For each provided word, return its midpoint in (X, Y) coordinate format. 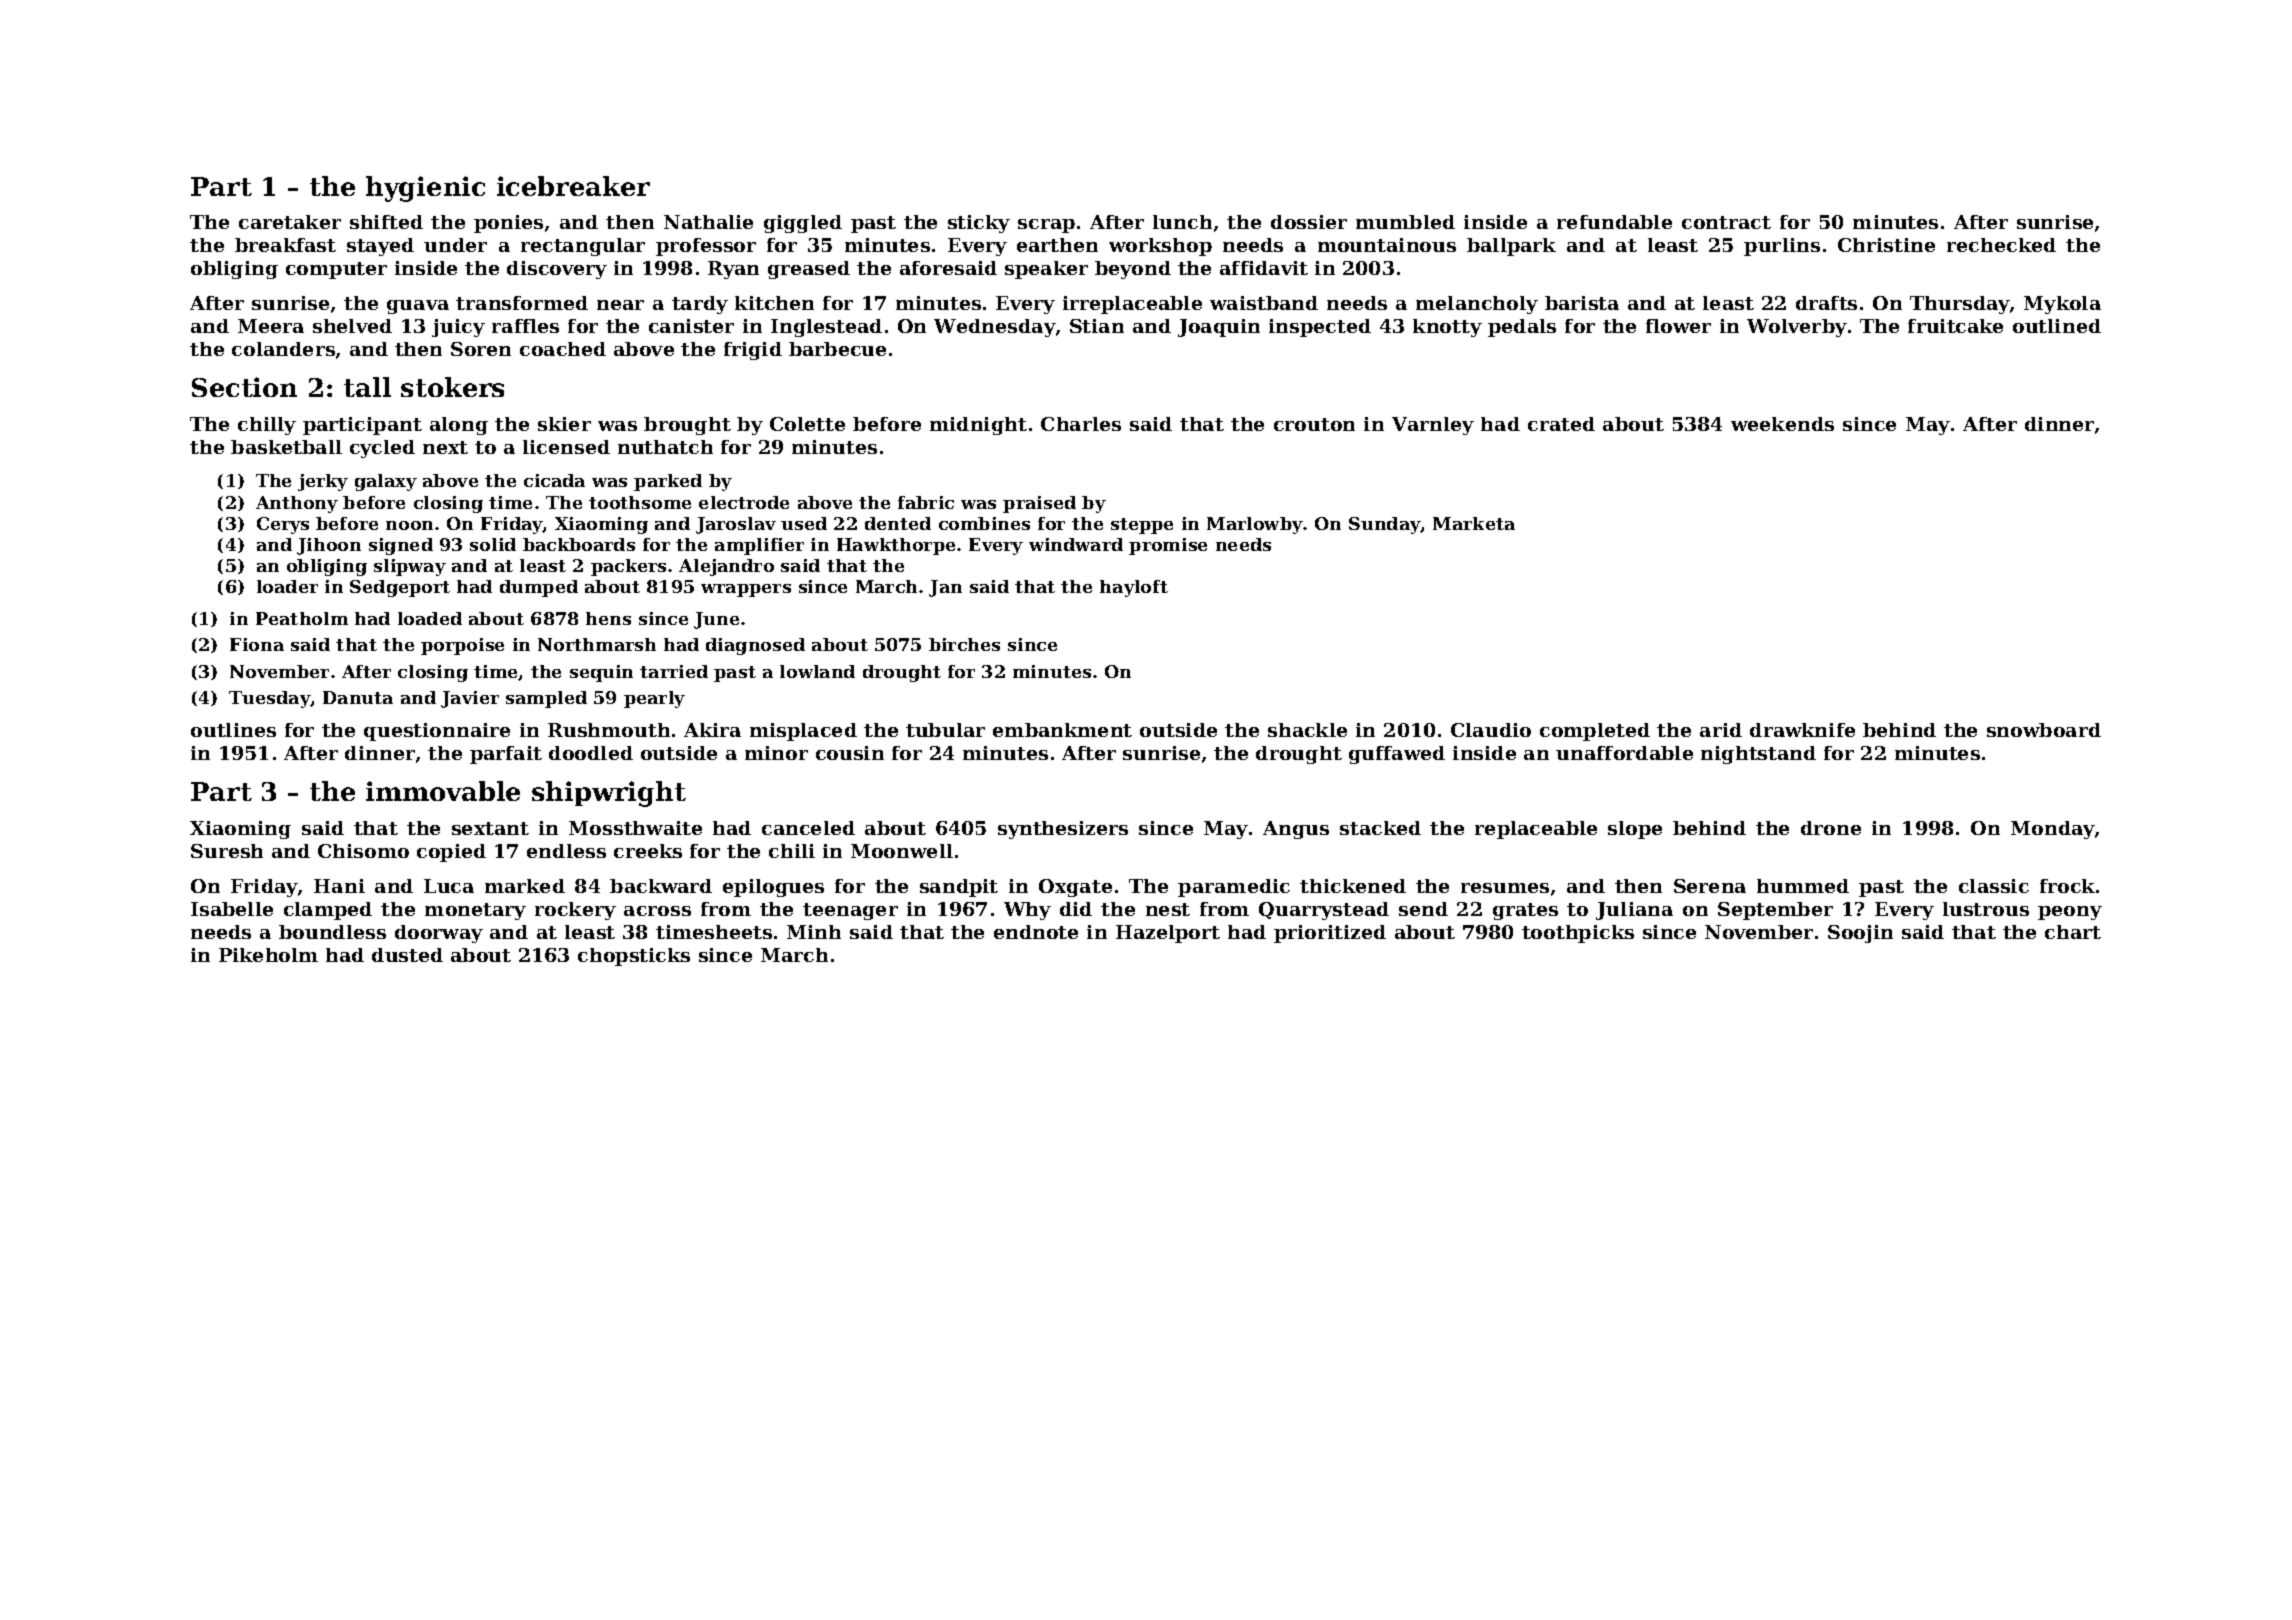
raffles (525, 326)
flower (1678, 326)
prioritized (1330, 934)
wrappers (746, 590)
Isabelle (232, 909)
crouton (1314, 424)
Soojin (1860, 934)
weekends (1782, 424)
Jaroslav (736, 525)
